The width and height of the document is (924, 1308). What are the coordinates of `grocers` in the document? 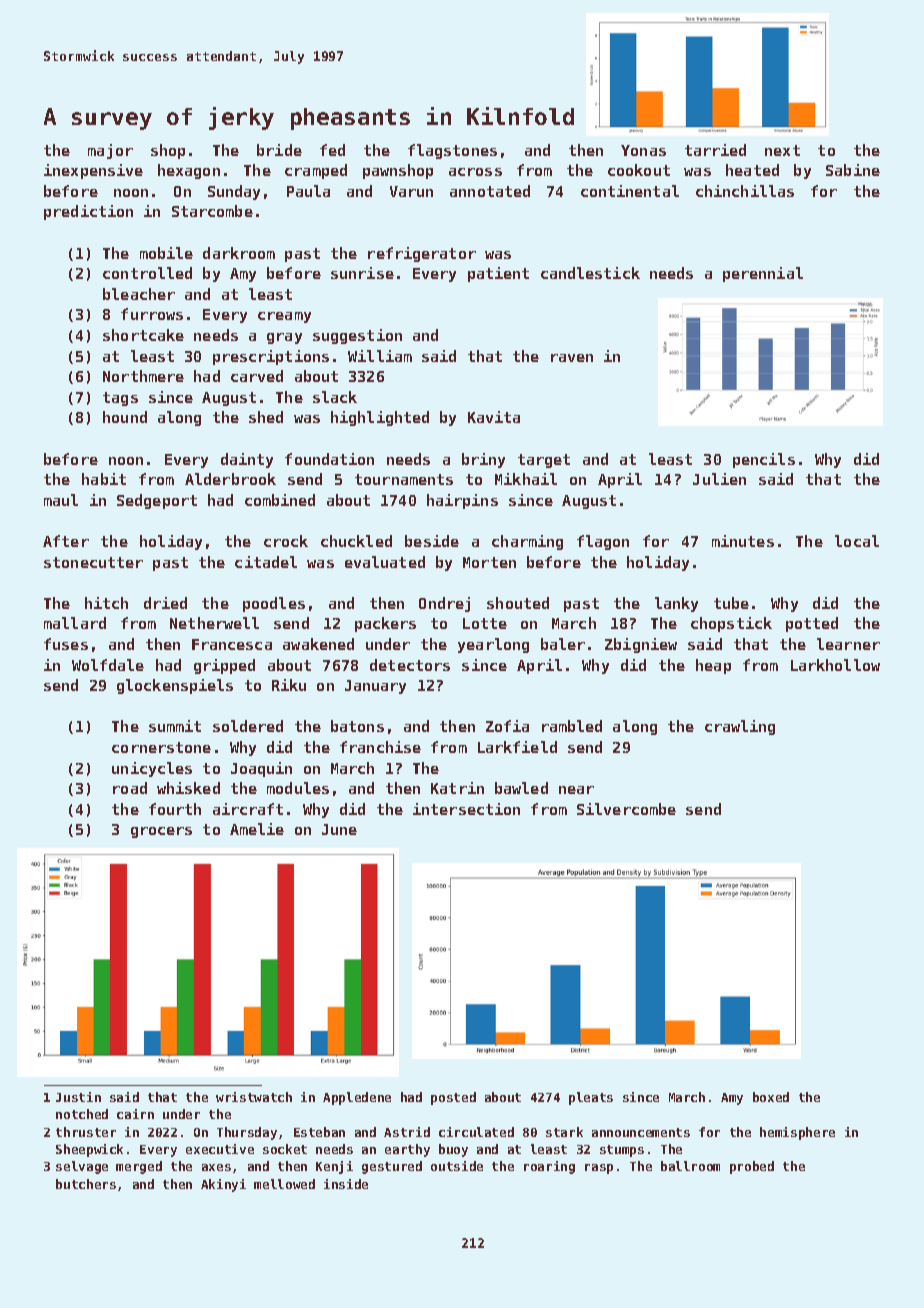 It's located at (161, 832).
